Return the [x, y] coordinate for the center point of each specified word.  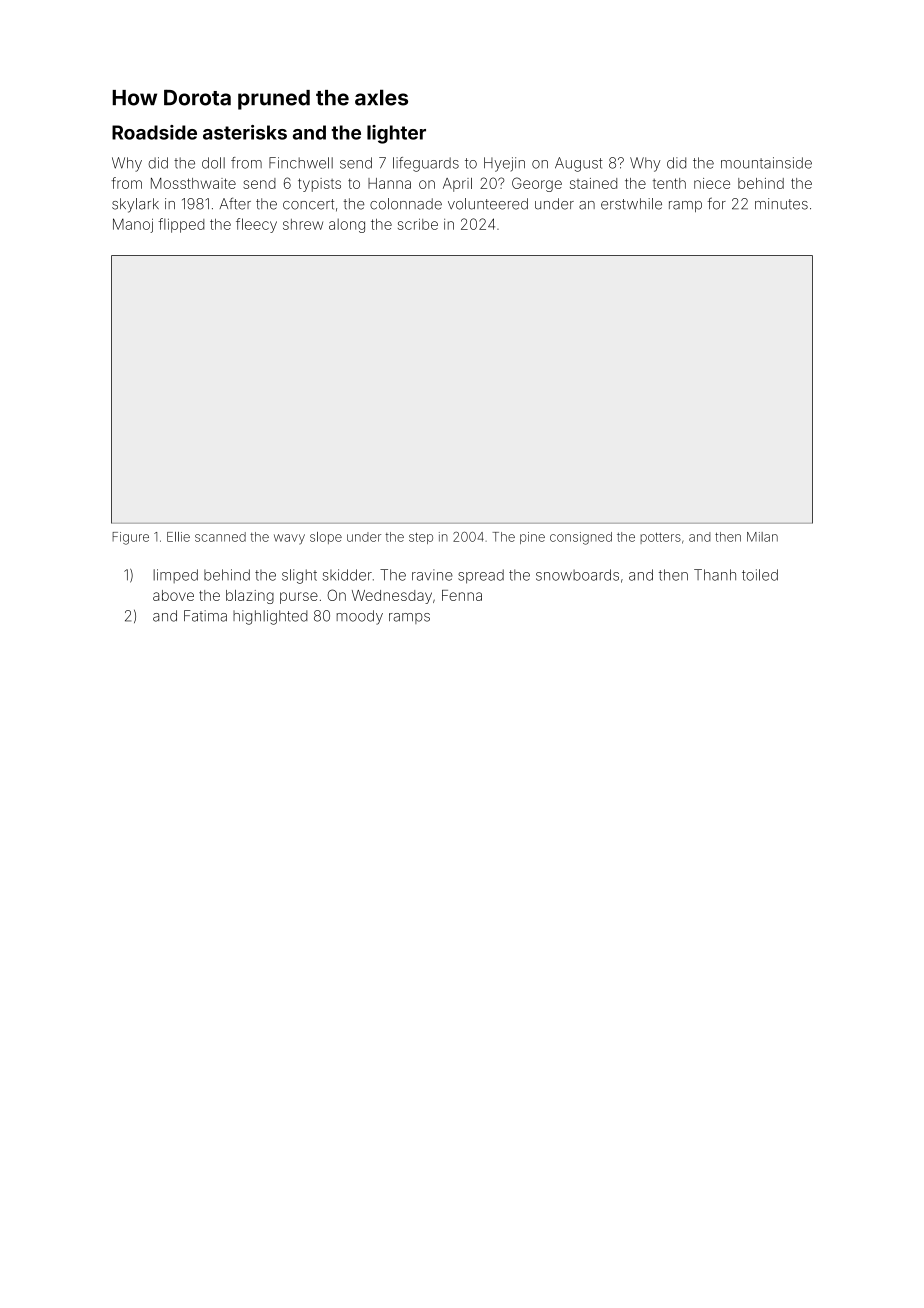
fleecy [256, 225]
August [579, 164]
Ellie [178, 537]
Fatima [205, 616]
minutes [781, 204]
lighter [396, 134]
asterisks [245, 132]
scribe [418, 224]
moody [360, 617]
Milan [762, 537]
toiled [760, 575]
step [421, 538]
